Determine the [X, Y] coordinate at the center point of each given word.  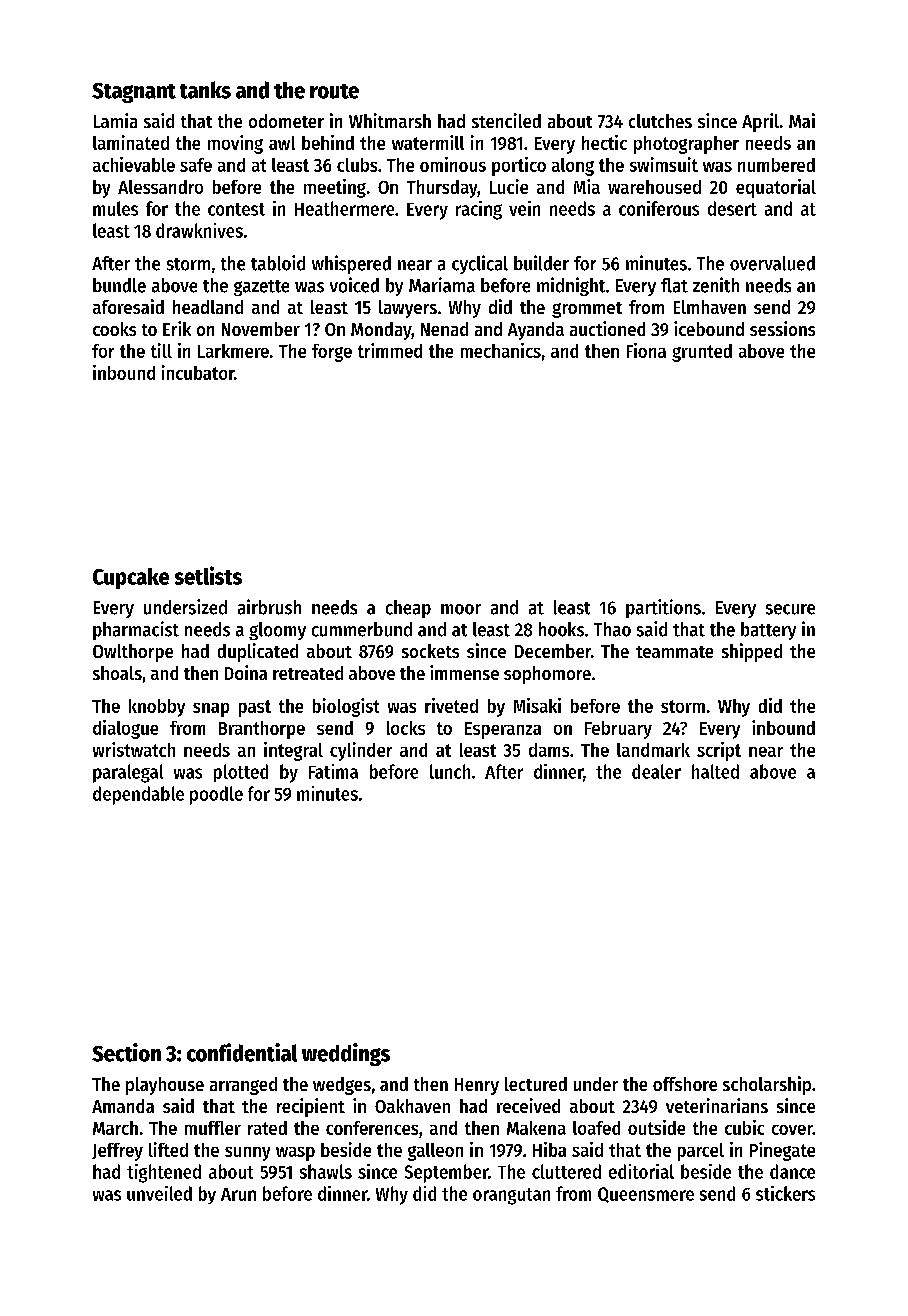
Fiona [646, 350]
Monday [381, 331]
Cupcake [131, 578]
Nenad [444, 329]
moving [235, 144]
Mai [802, 120]
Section [126, 1052]
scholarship [767, 1085]
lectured [536, 1084]
